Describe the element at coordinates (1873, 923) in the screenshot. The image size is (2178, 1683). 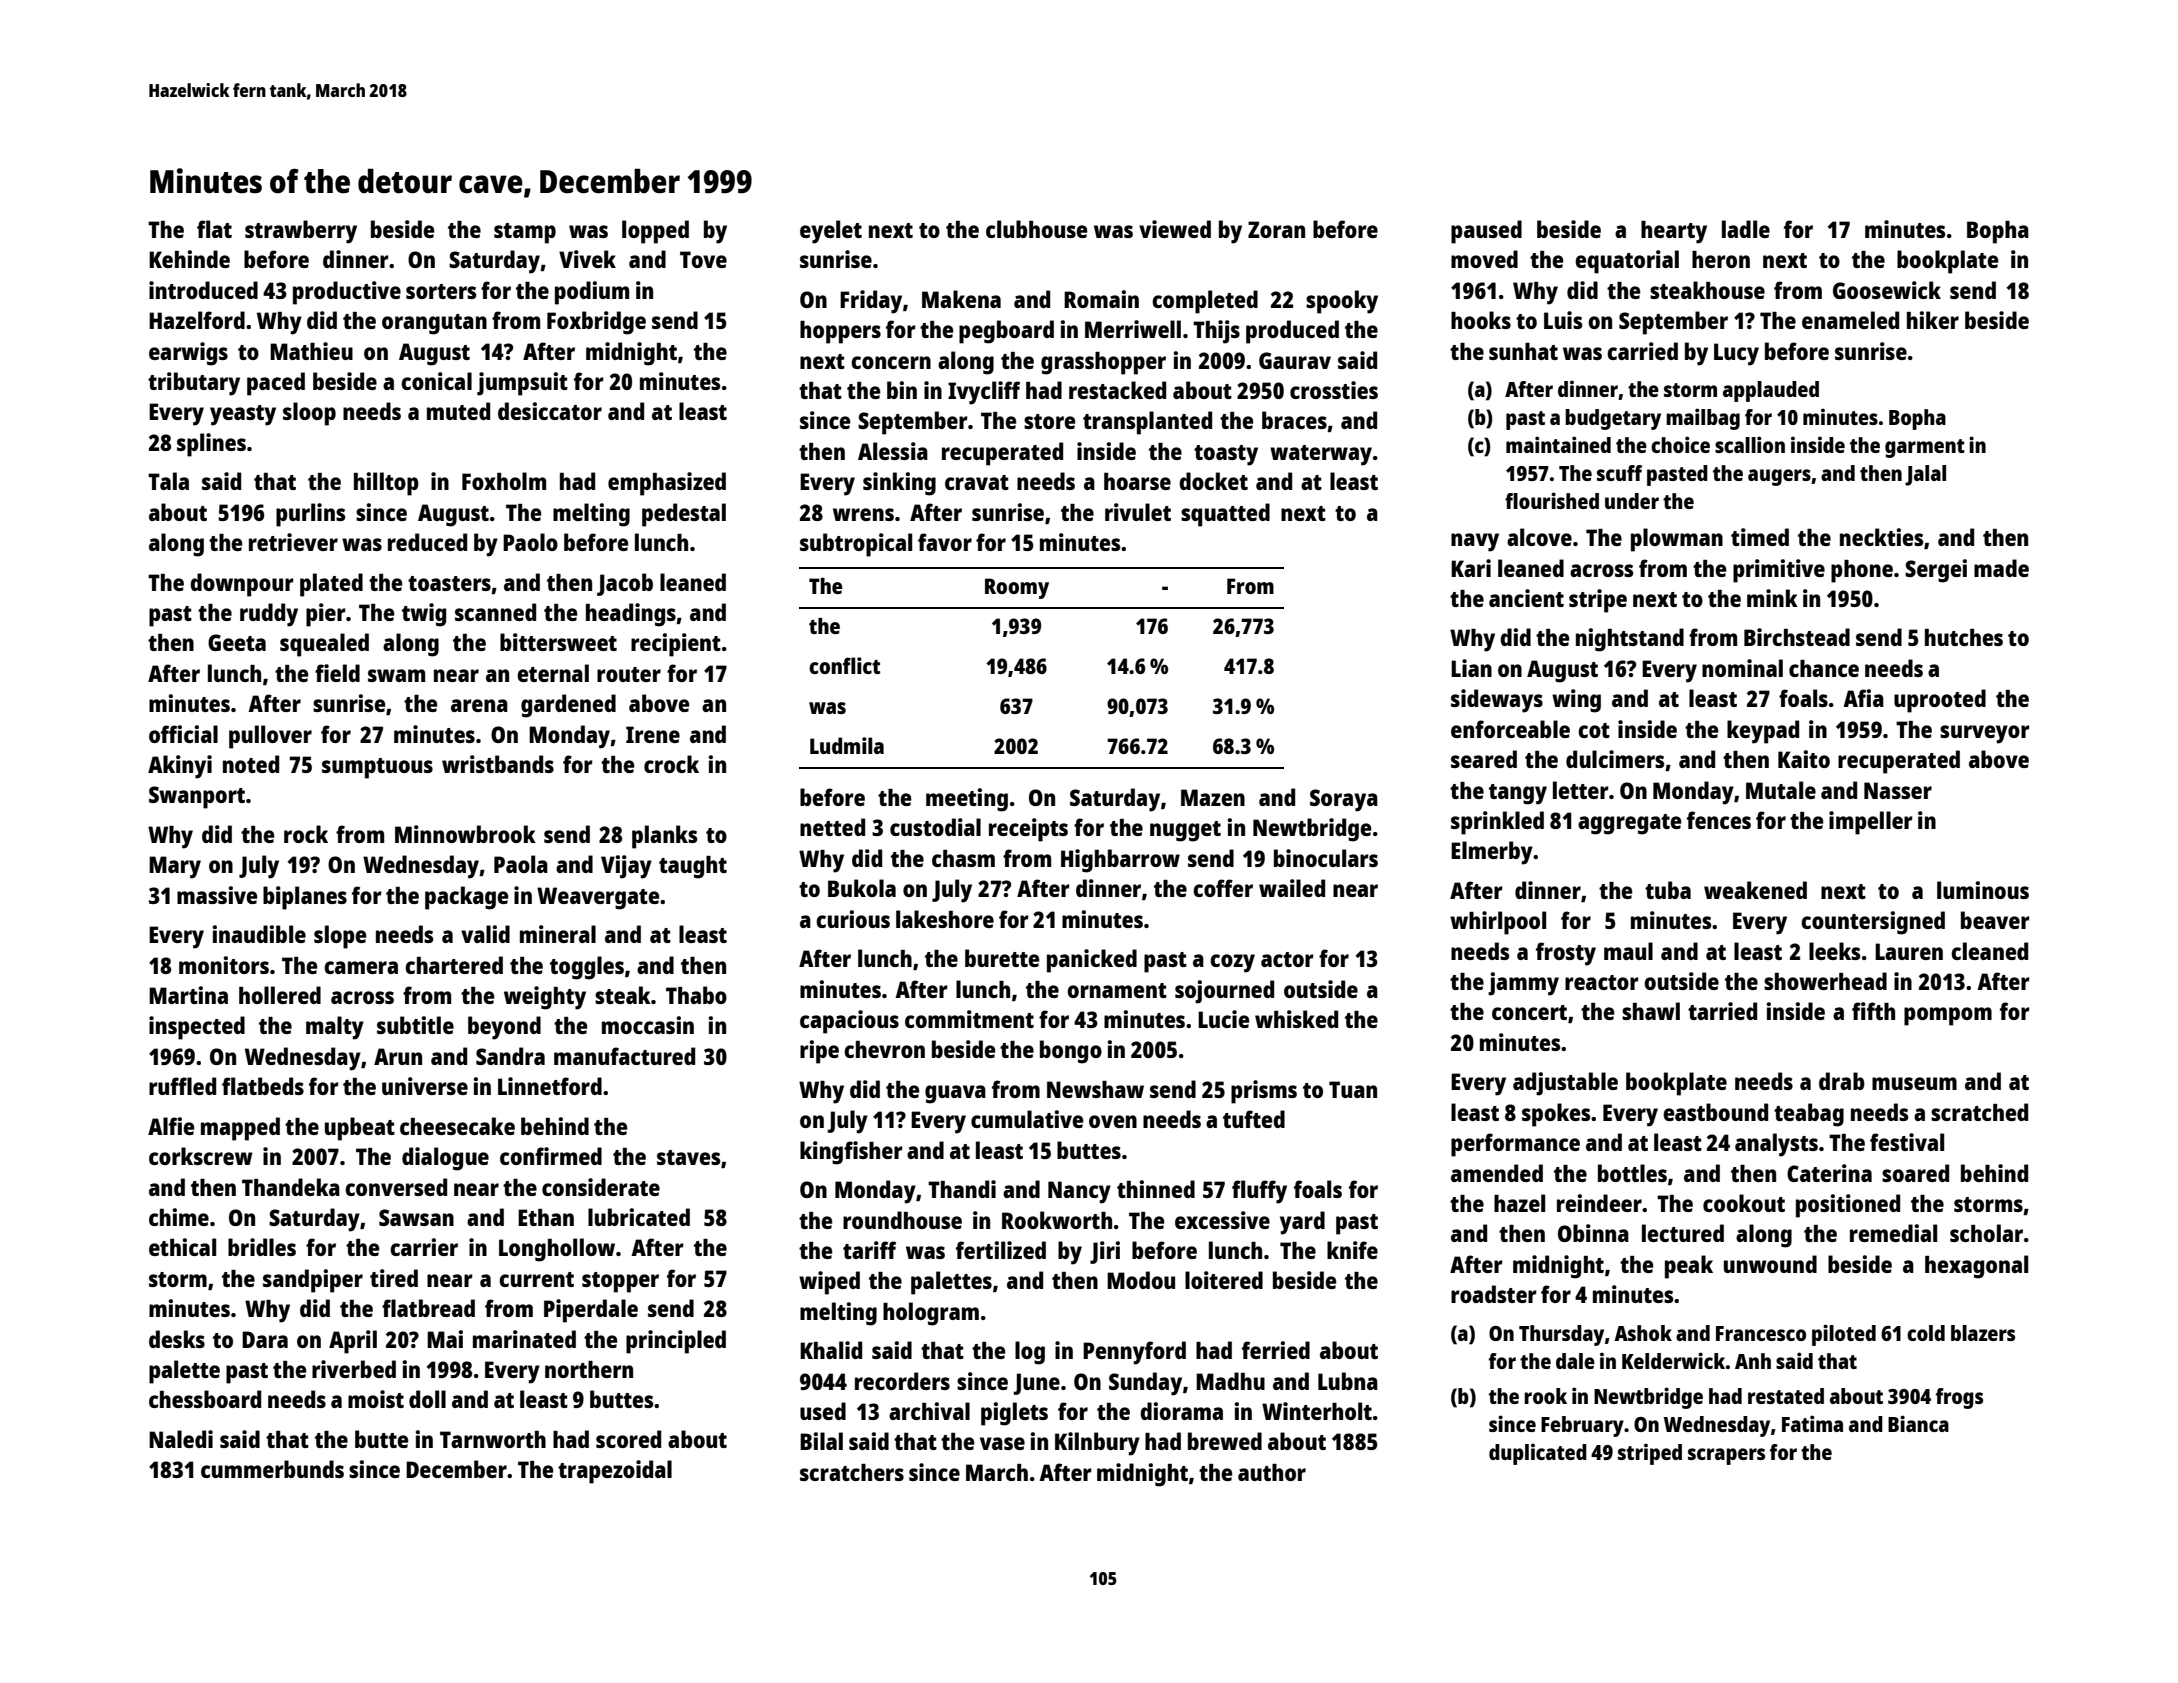
I see `countersigned` at that location.
